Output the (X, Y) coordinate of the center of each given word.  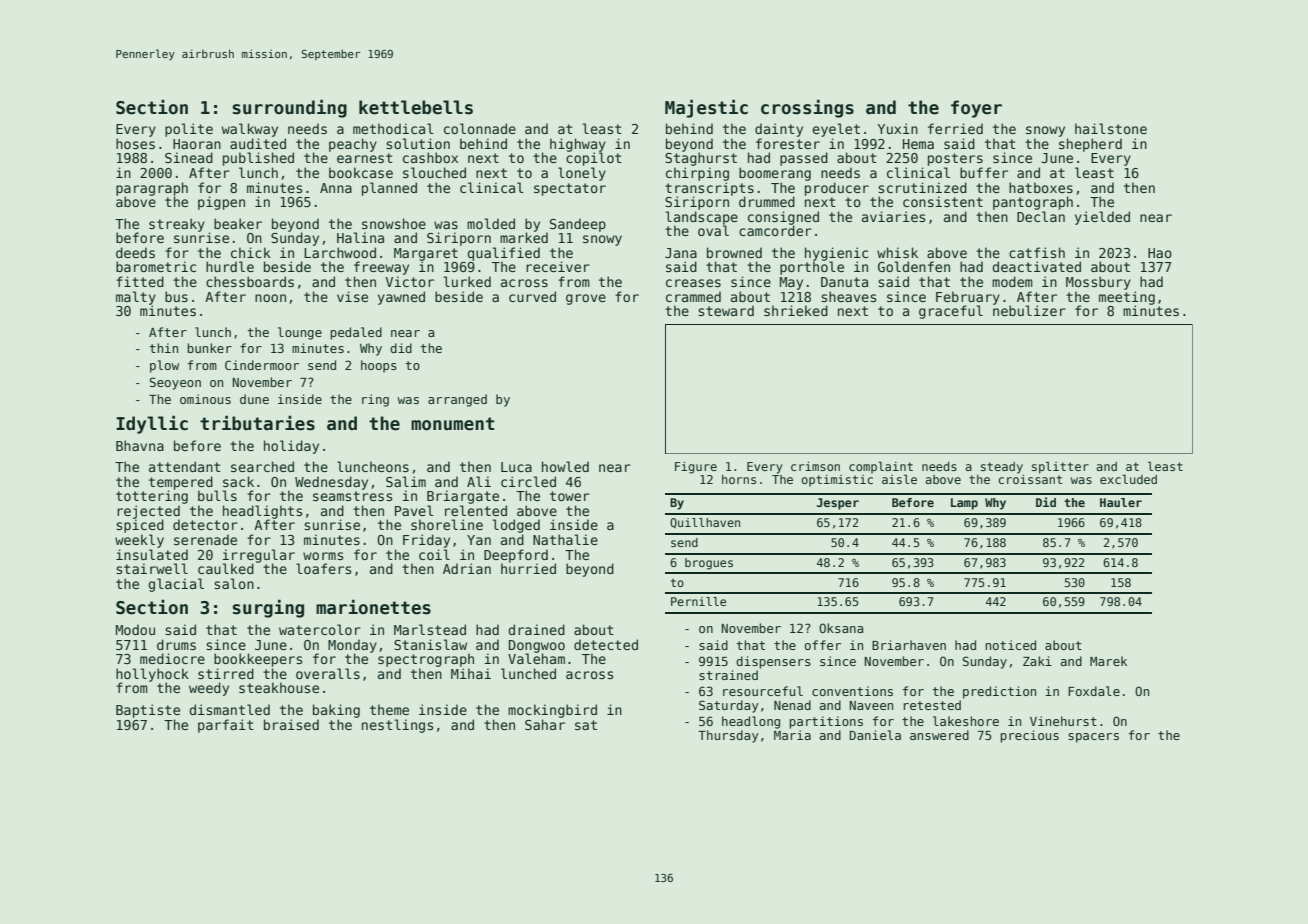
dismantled (229, 709)
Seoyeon (175, 383)
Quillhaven (705, 523)
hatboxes (1041, 187)
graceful (951, 312)
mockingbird (552, 711)
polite (189, 130)
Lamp (964, 504)
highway (578, 145)
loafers (323, 568)
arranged (457, 400)
